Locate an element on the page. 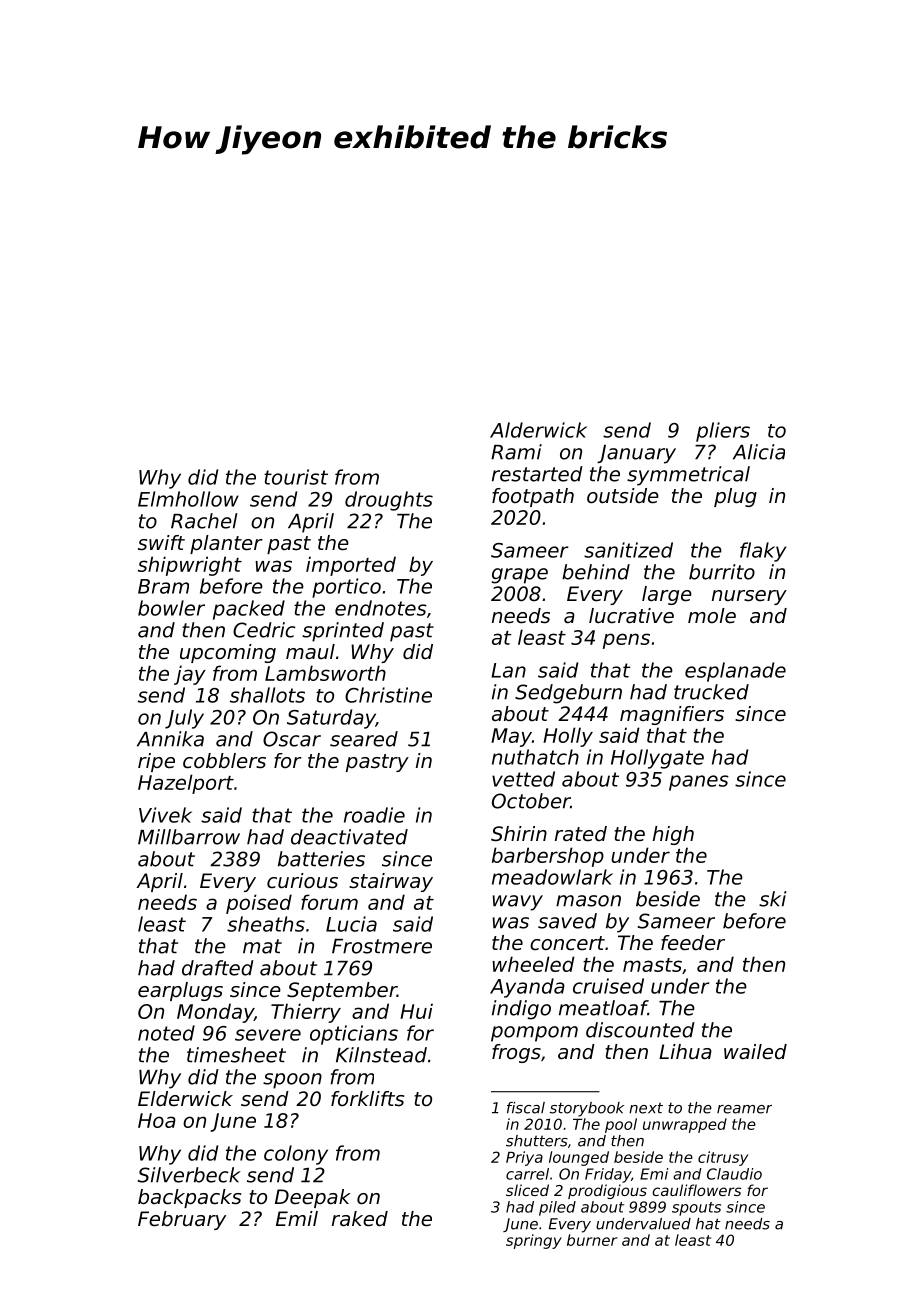  symmetrical is located at coordinates (688, 476).
